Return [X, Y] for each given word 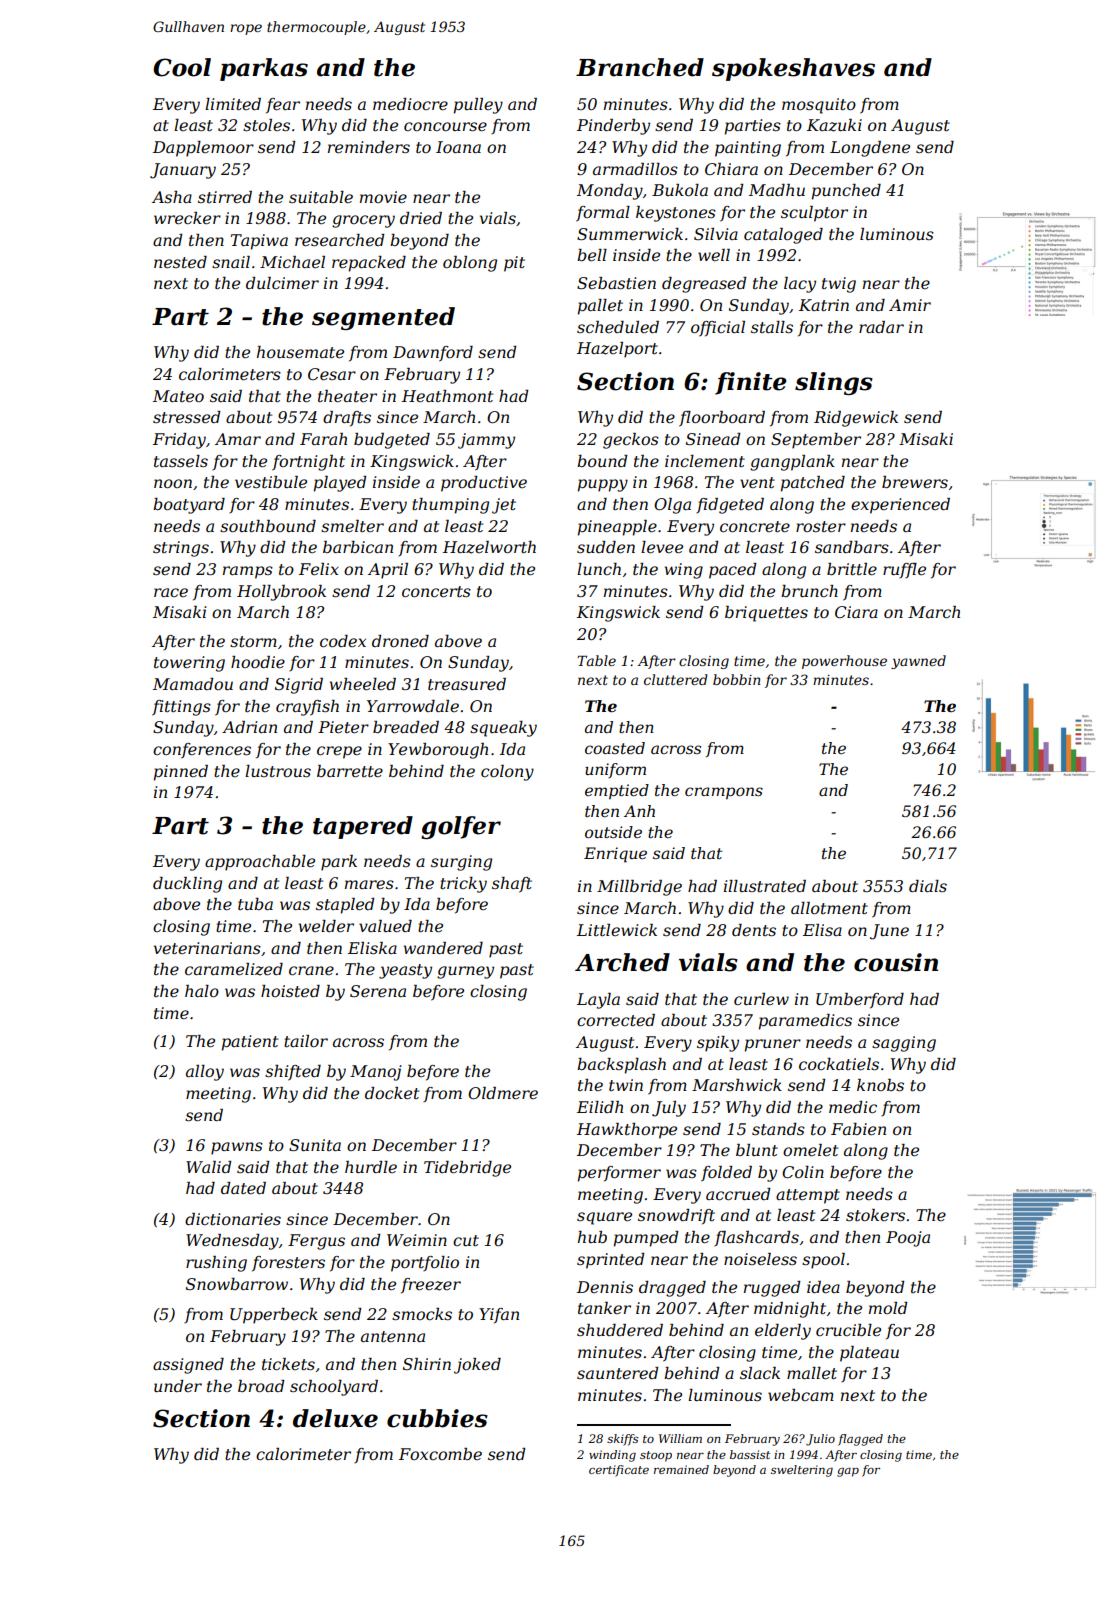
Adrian [249, 727]
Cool [182, 67]
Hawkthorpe [627, 1131]
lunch [599, 569]
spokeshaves [793, 69]
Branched [640, 67]
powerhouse [844, 662]
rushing [216, 1264]
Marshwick [737, 1085]
